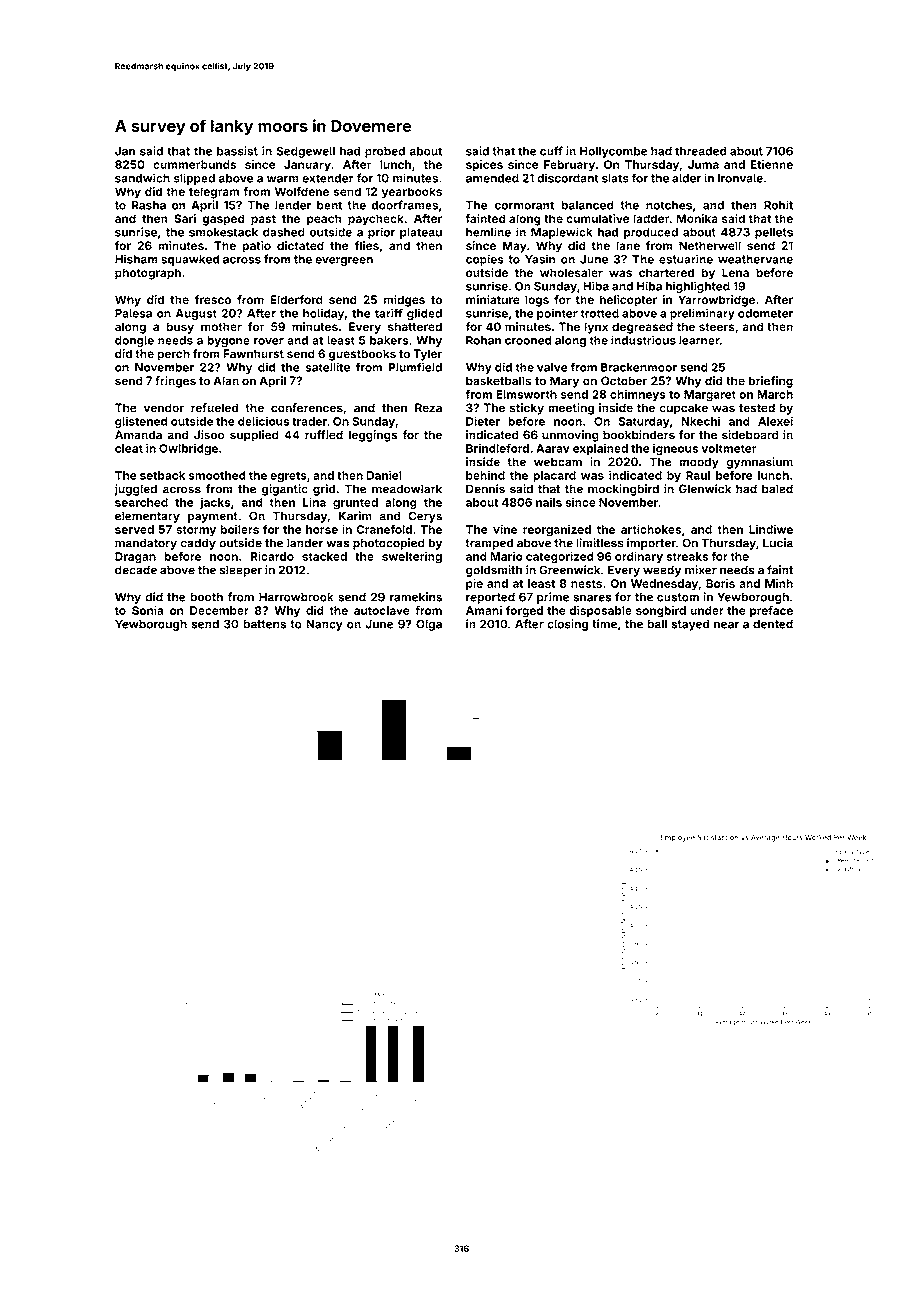  I want to click on Margaret, so click(710, 396).
